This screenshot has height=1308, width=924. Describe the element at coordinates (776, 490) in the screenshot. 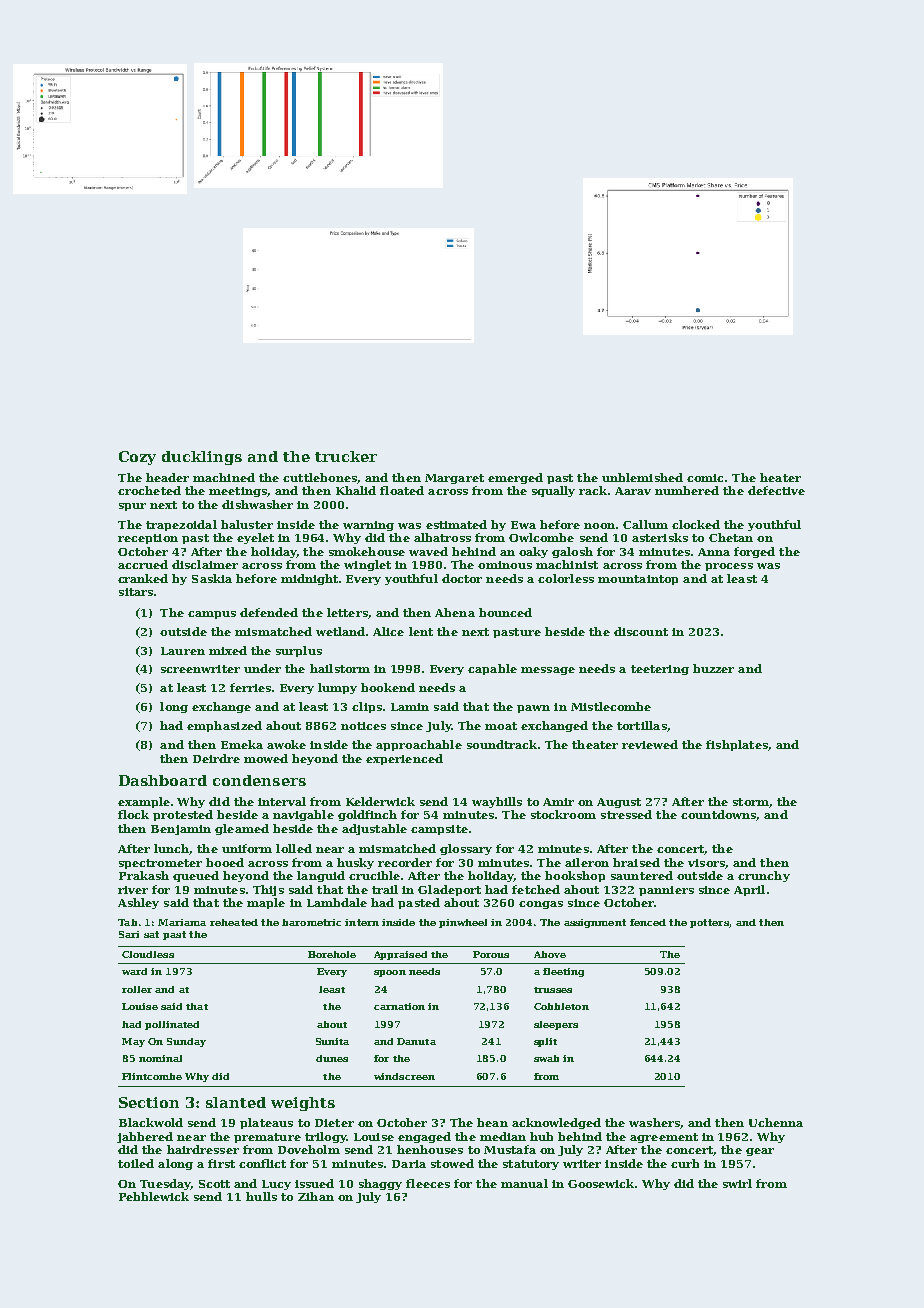

I see `defective` at that location.
